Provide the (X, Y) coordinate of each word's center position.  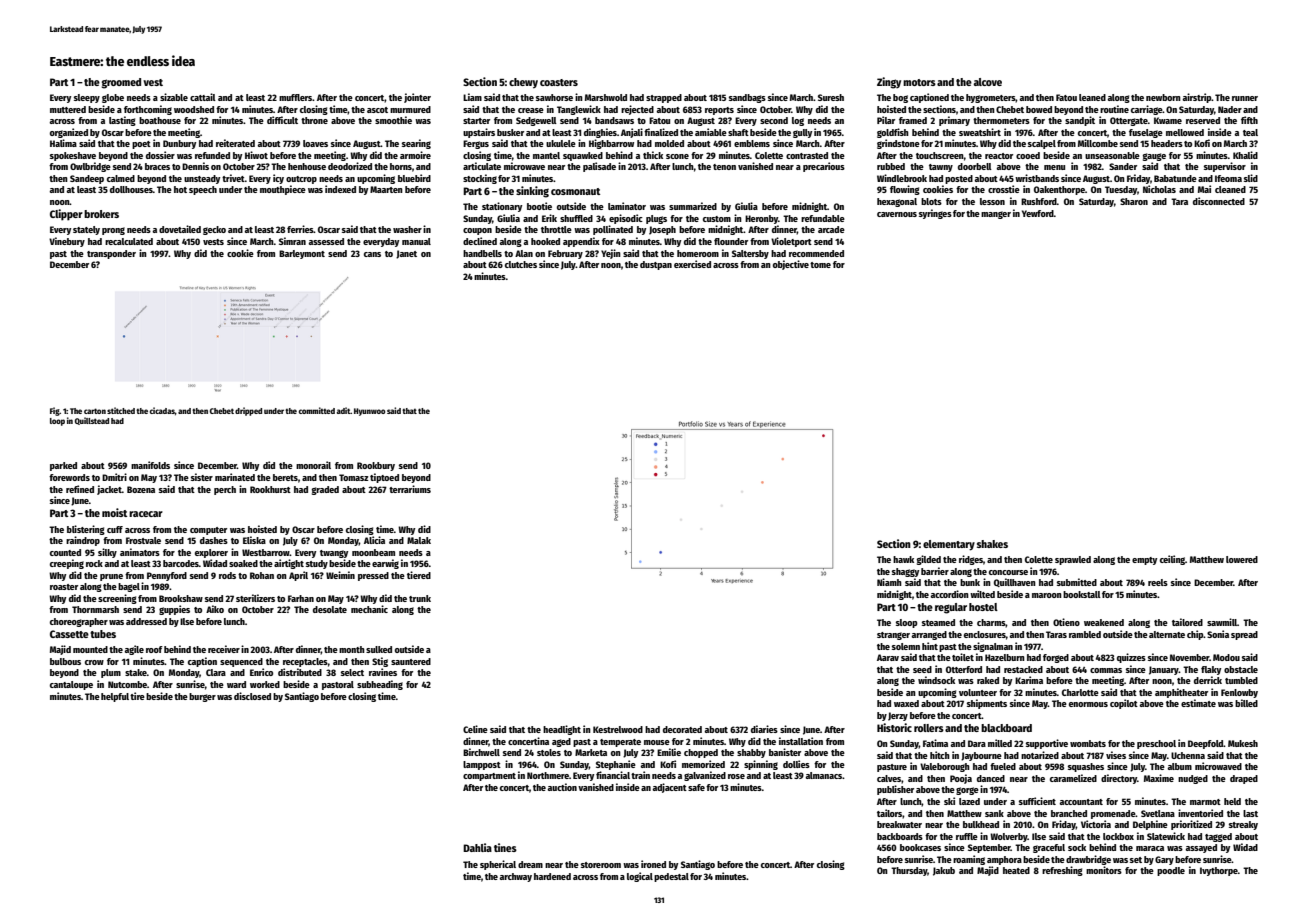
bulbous (65, 661)
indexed (340, 189)
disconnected (1219, 201)
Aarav (888, 657)
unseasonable (1112, 155)
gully (802, 133)
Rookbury (376, 466)
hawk (903, 559)
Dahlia (477, 847)
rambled (1085, 634)
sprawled (1073, 560)
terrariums (410, 489)
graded (325, 490)
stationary (502, 207)
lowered (1242, 559)
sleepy (87, 98)
